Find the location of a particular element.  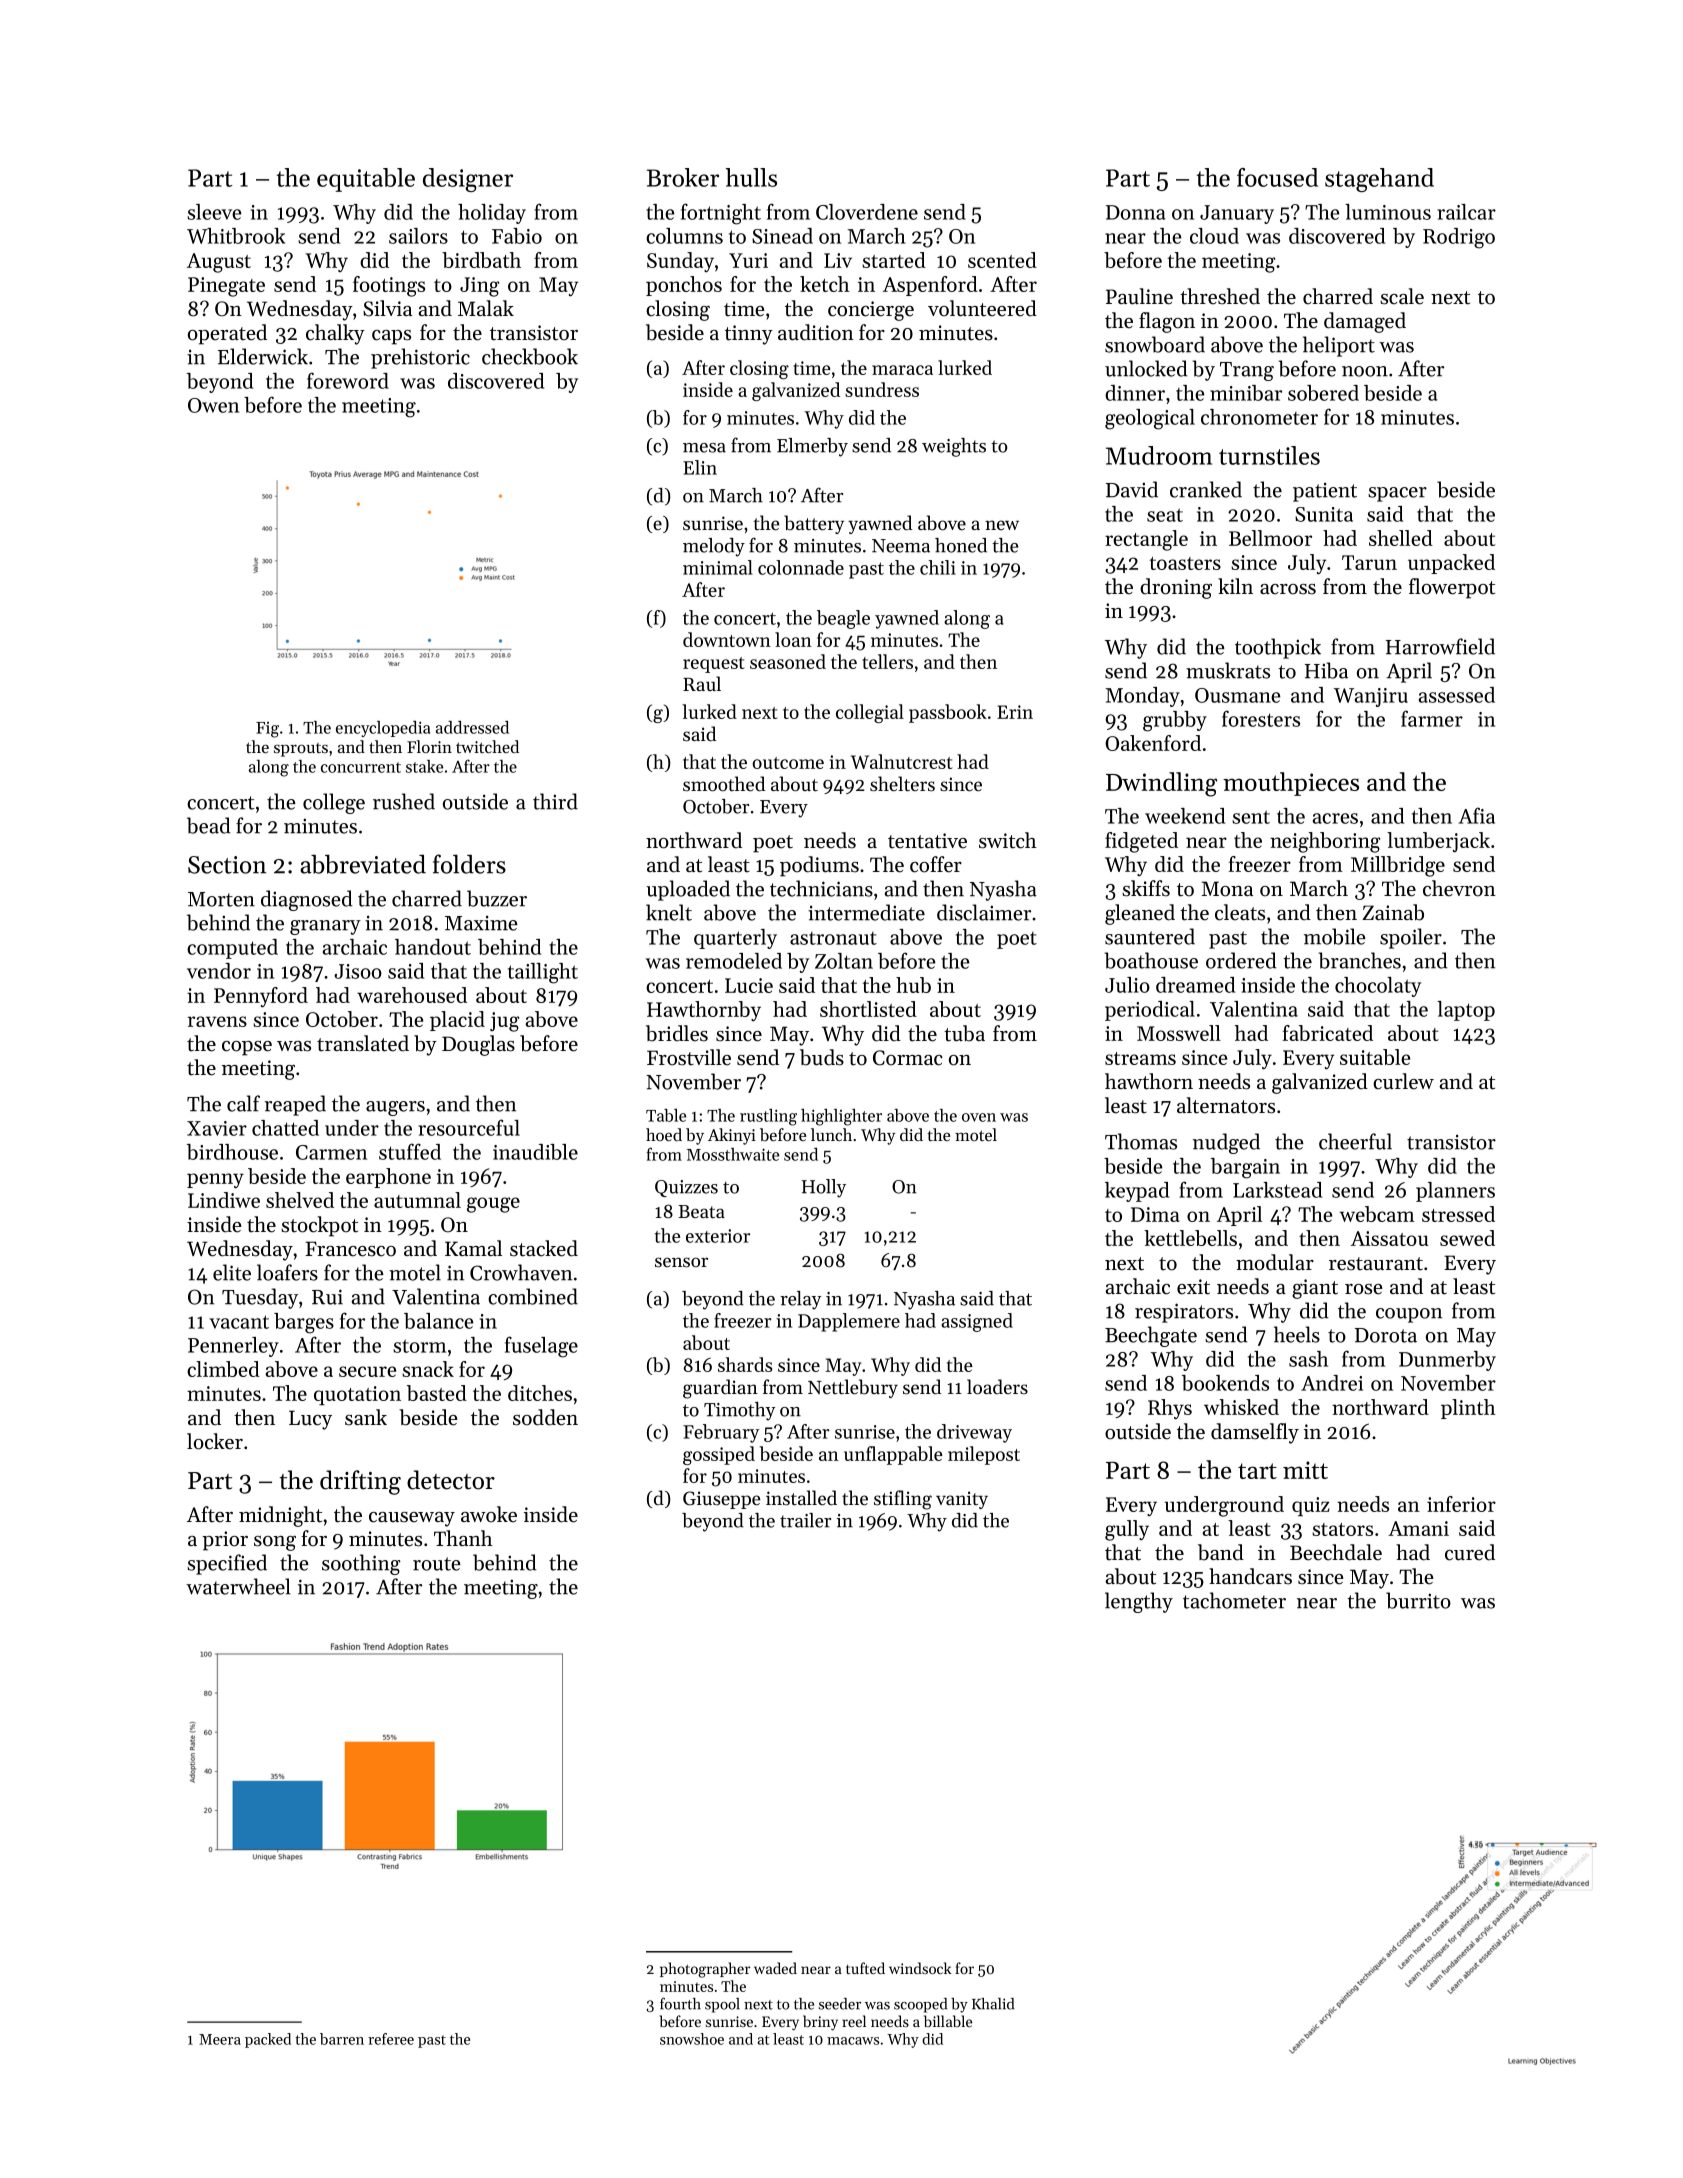

Dorota is located at coordinates (1386, 1335).
